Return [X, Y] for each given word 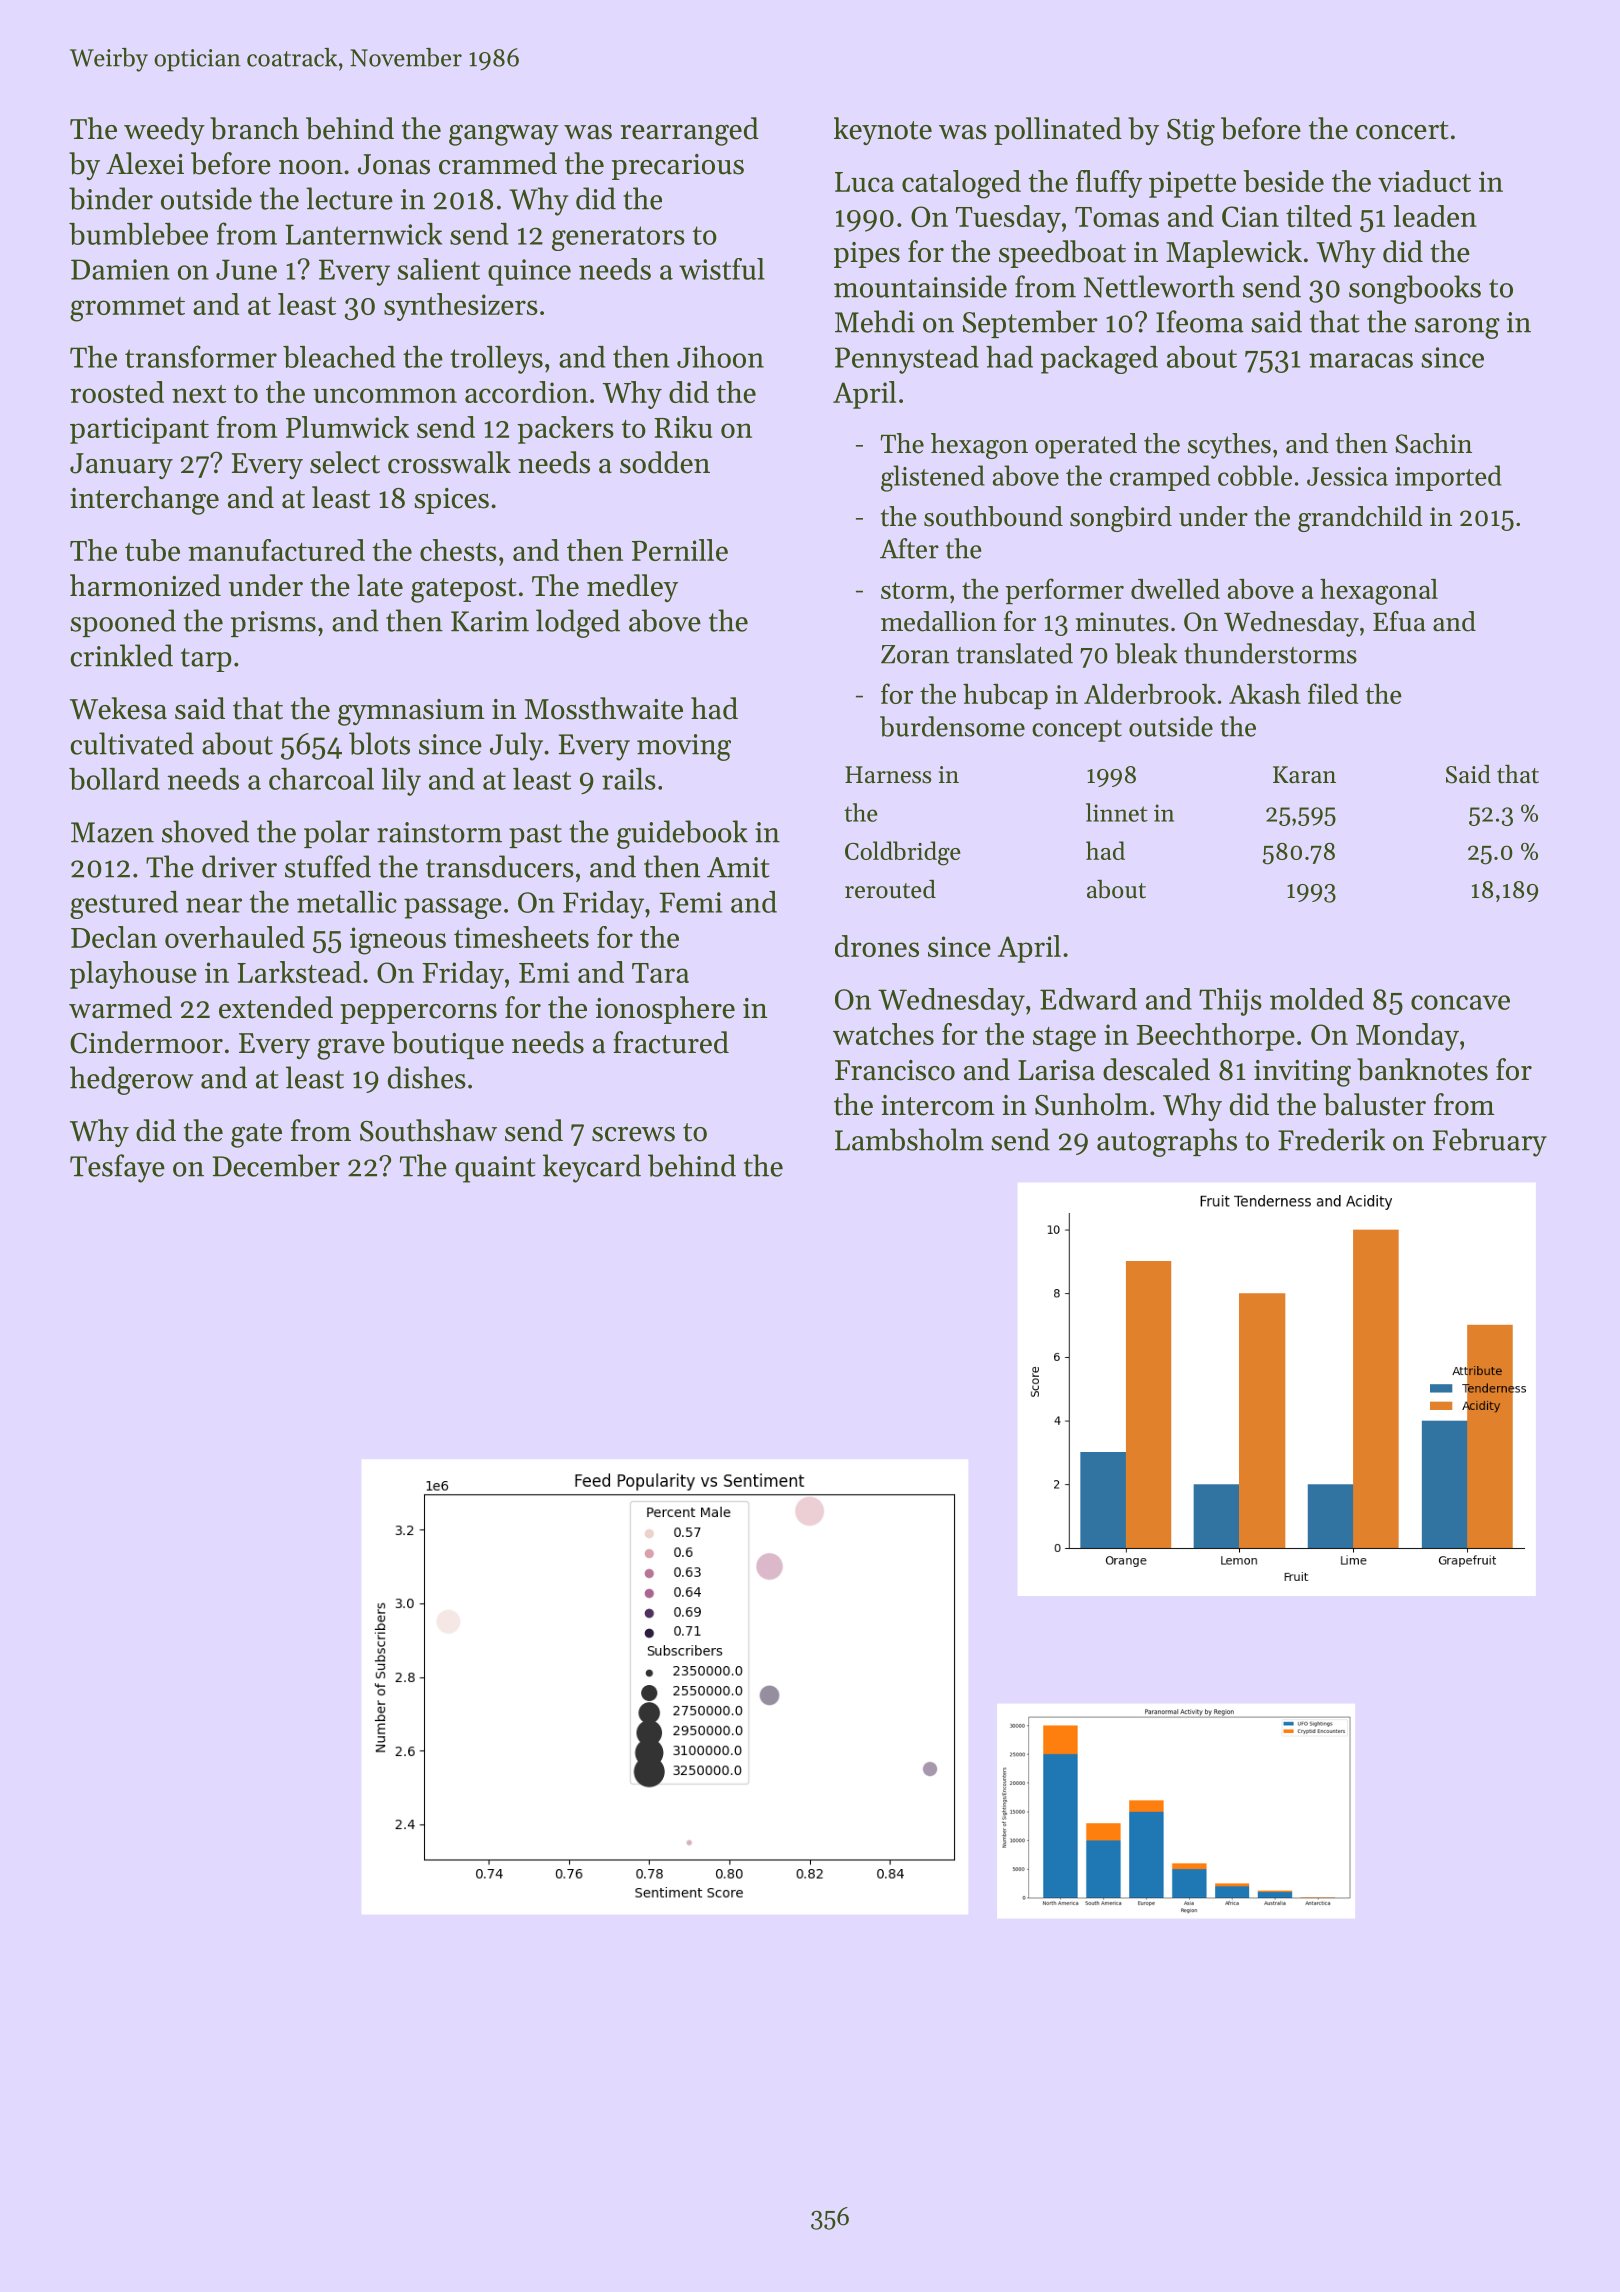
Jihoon [720, 357]
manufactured [276, 550]
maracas [1361, 360]
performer [1064, 591]
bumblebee [138, 234]
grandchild [1360, 519]
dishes [427, 1077]
